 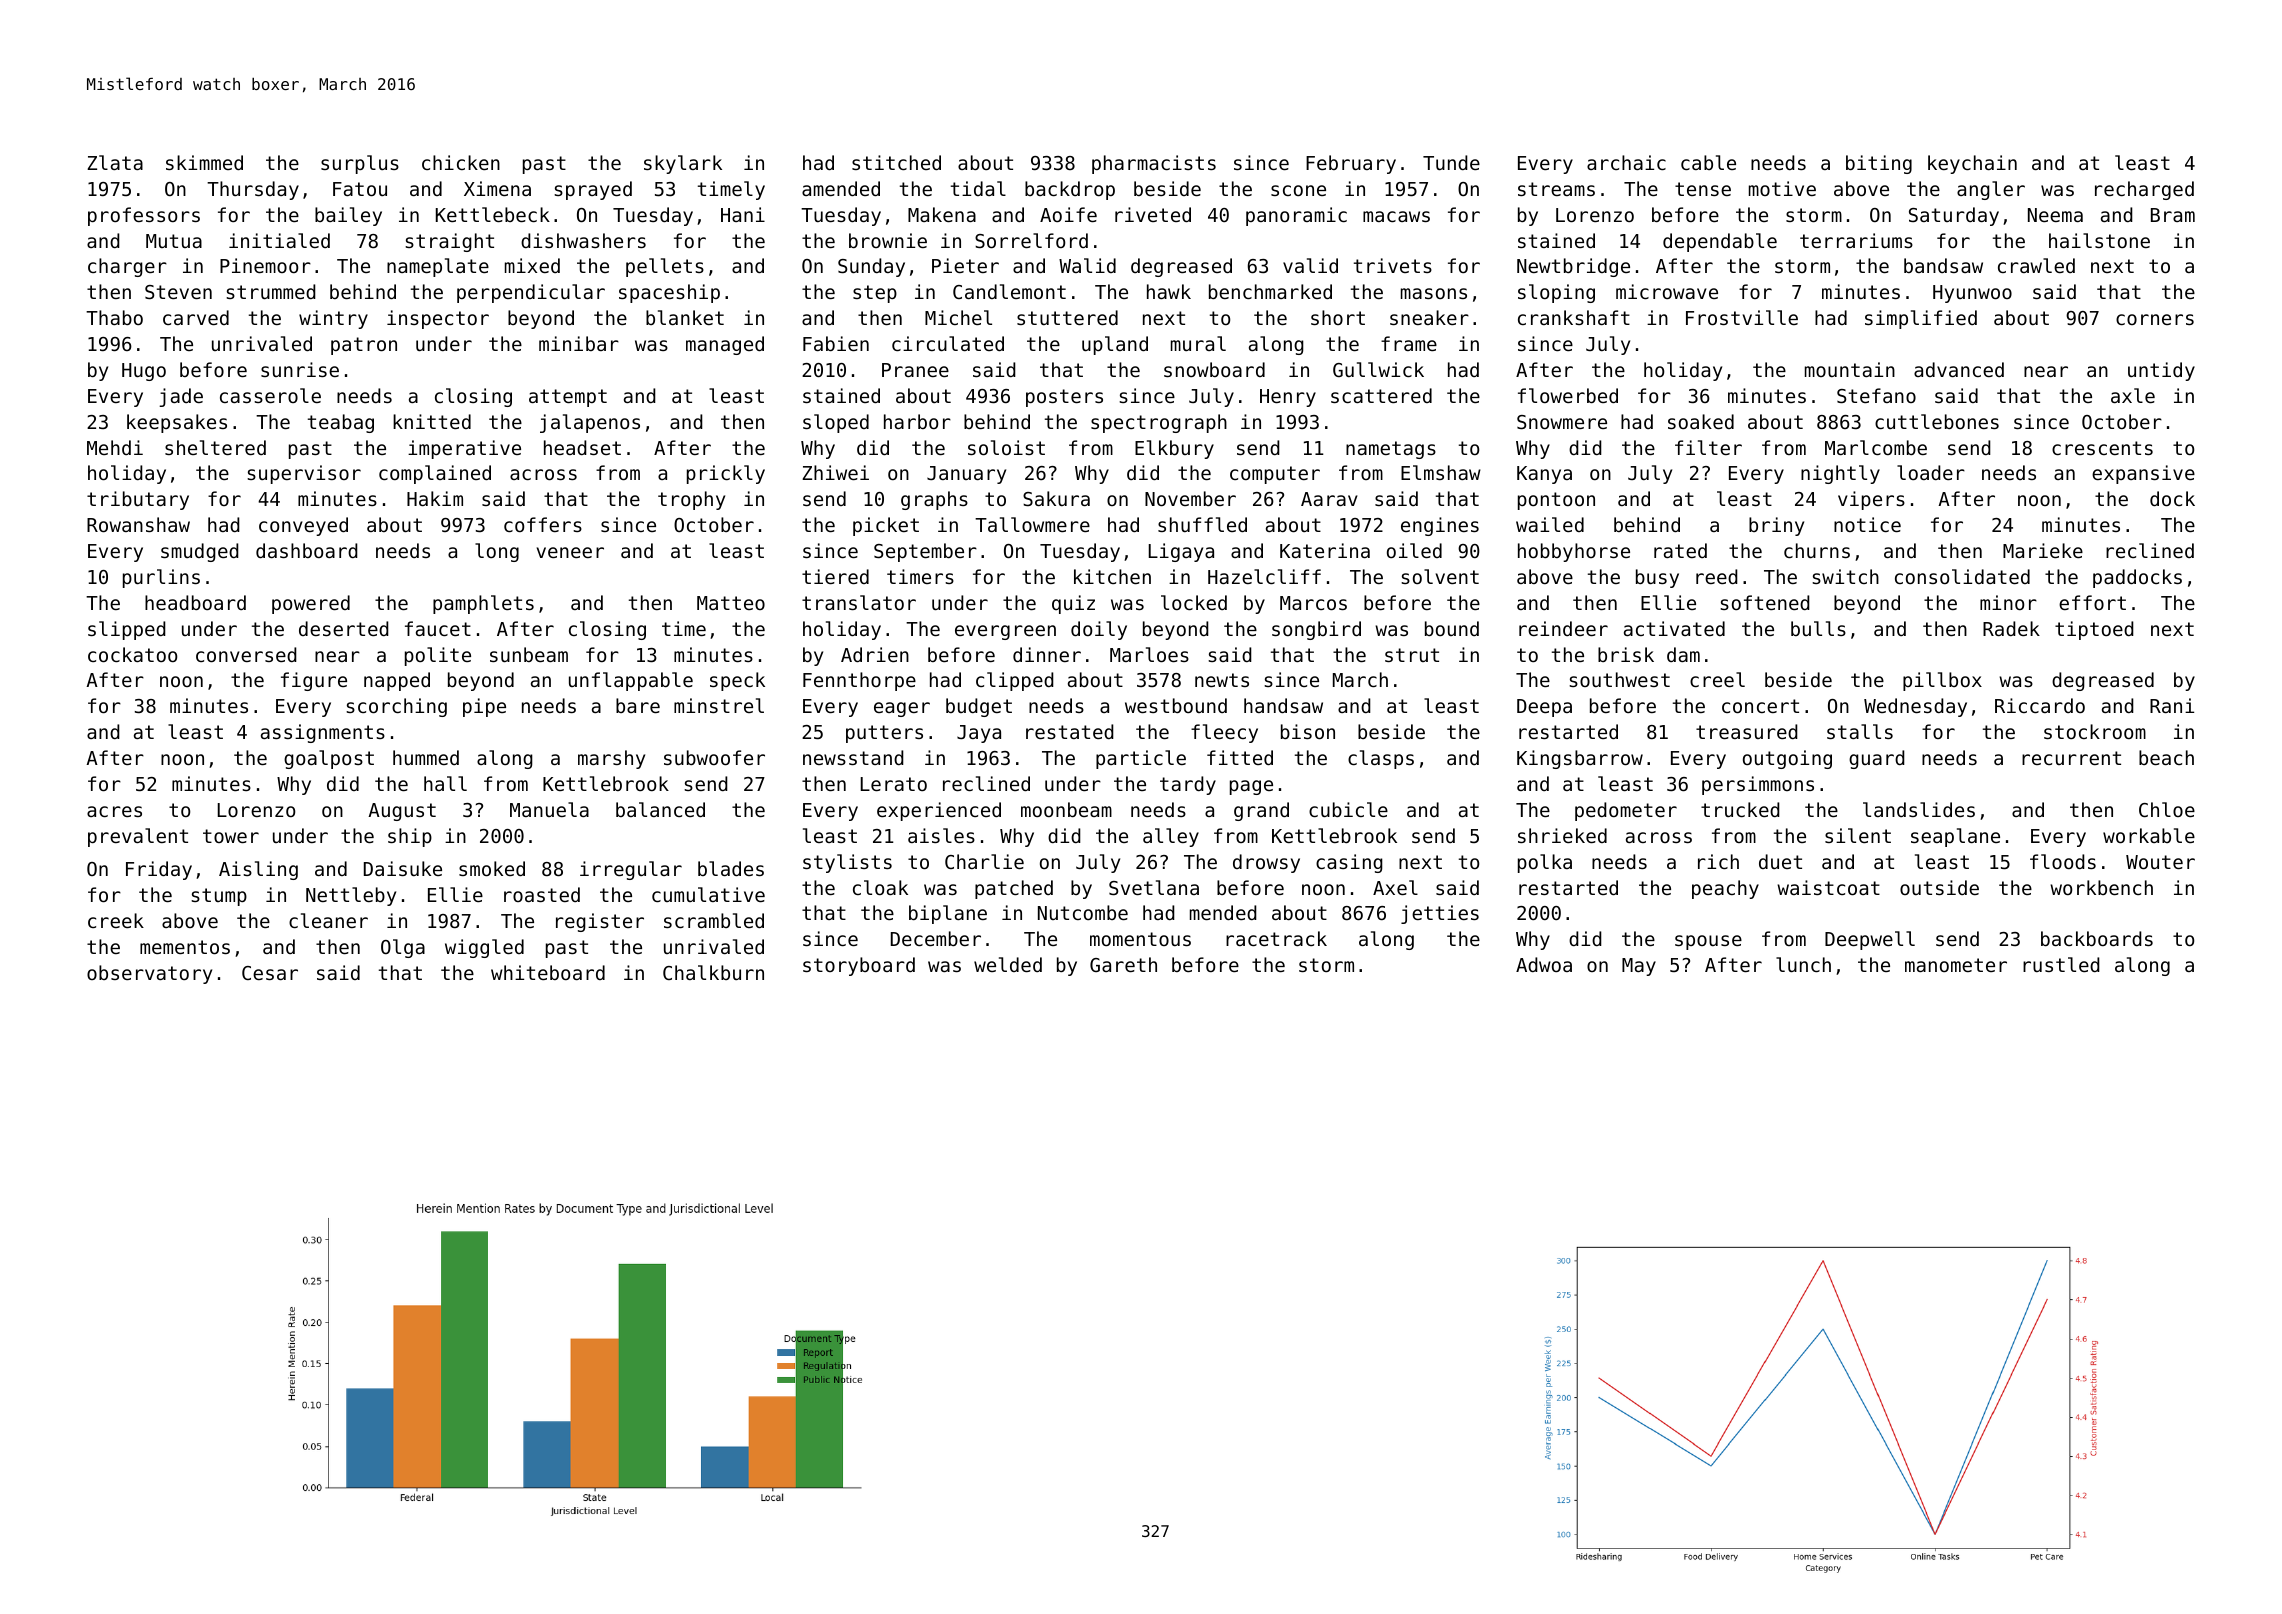 What do you see at coordinates (1005, 632) in the document?
I see `evergreen` at bounding box center [1005, 632].
